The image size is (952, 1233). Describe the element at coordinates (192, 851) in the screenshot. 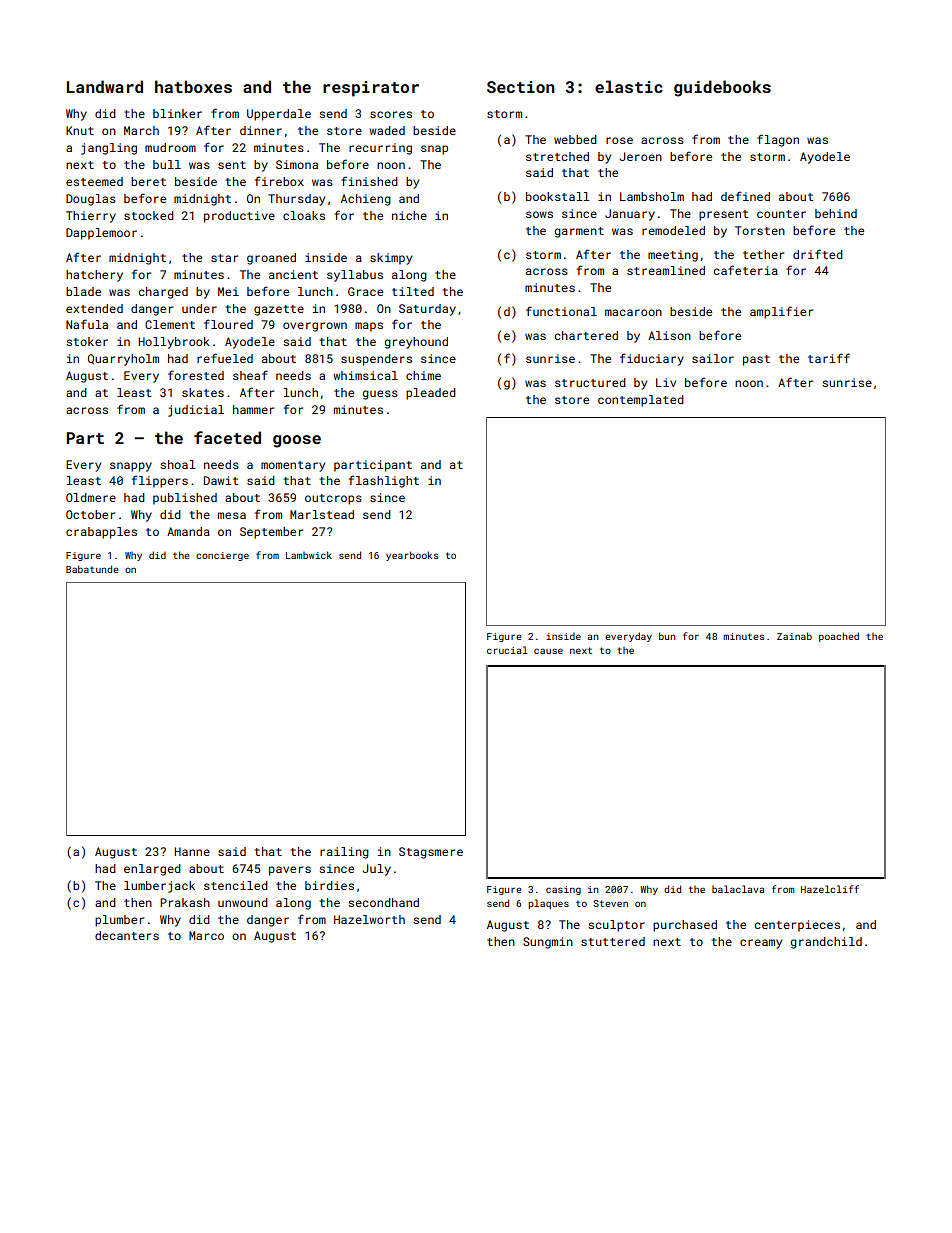

I see `Hanne` at that location.
